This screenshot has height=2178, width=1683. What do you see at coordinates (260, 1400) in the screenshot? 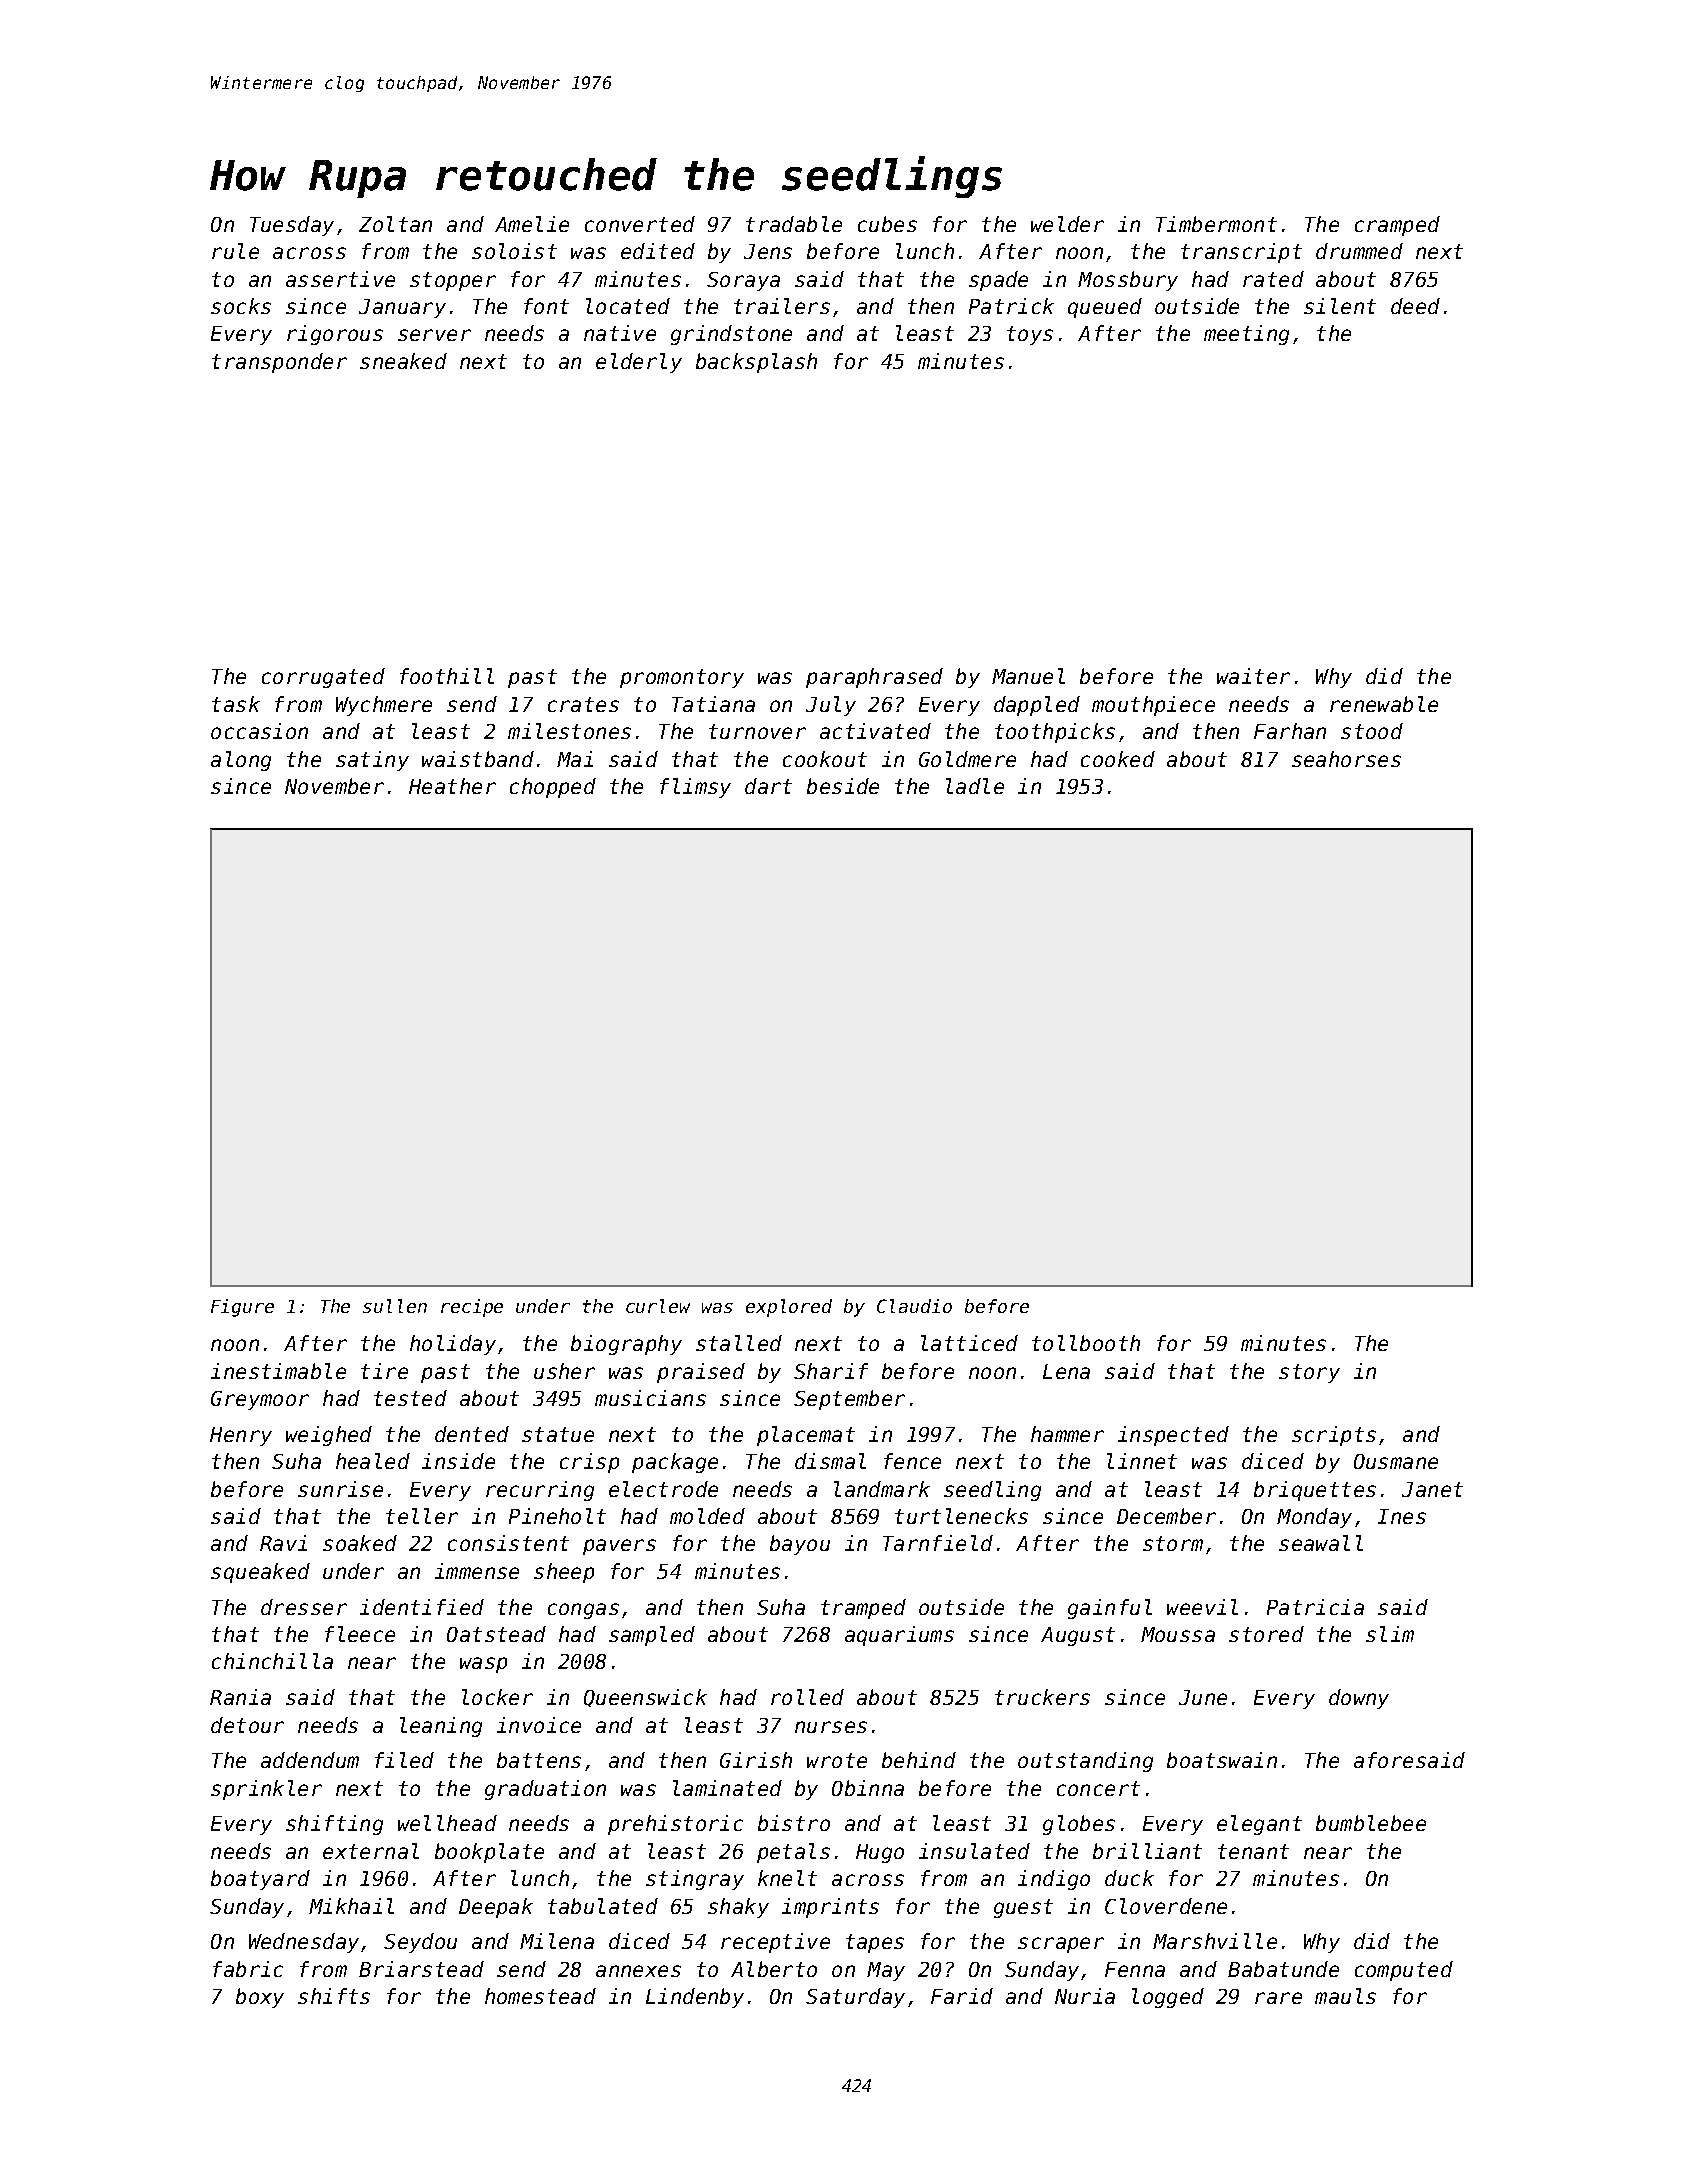
I see `Greymoor` at bounding box center [260, 1400].
